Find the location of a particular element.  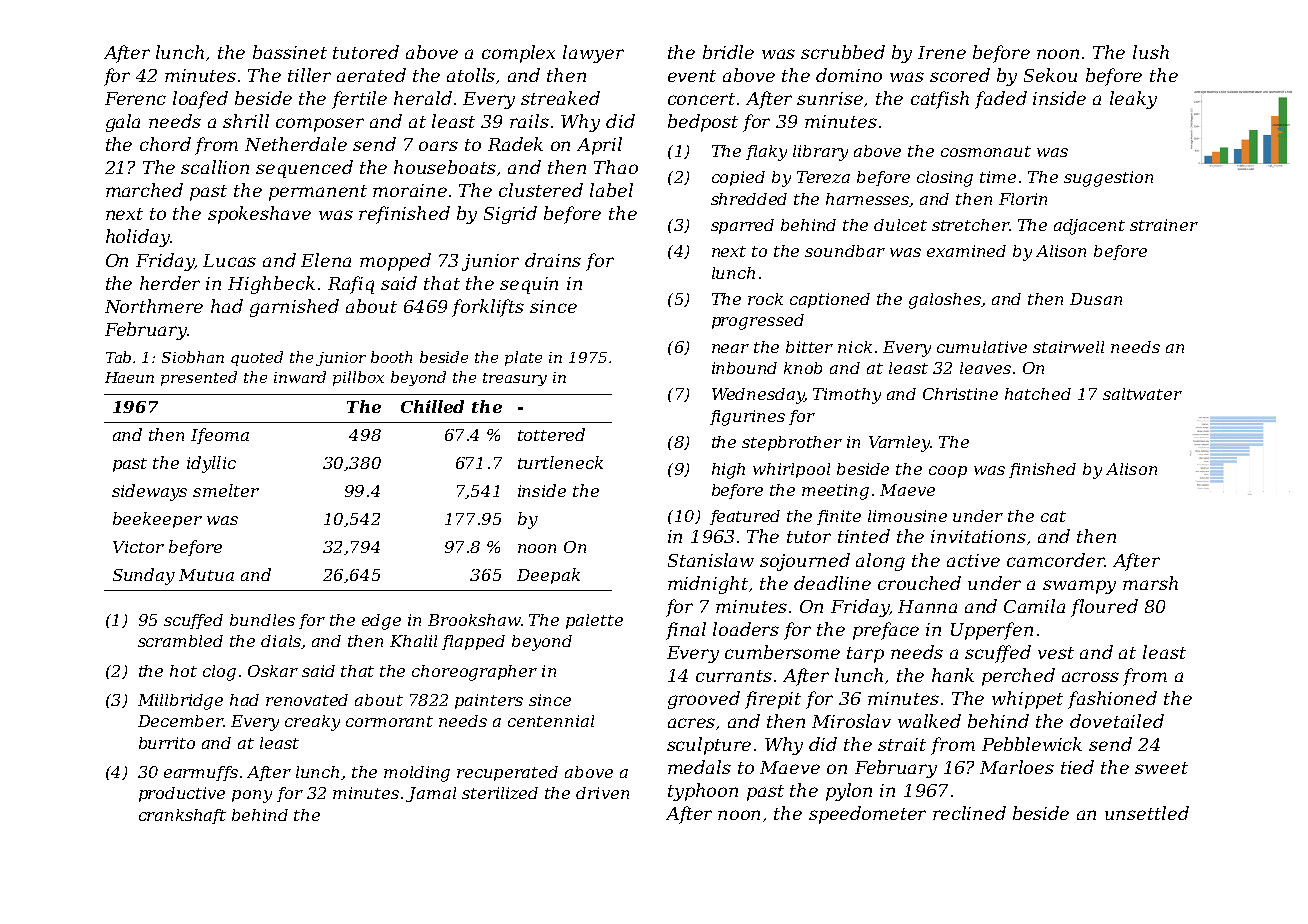

Dusan is located at coordinates (1096, 299).
